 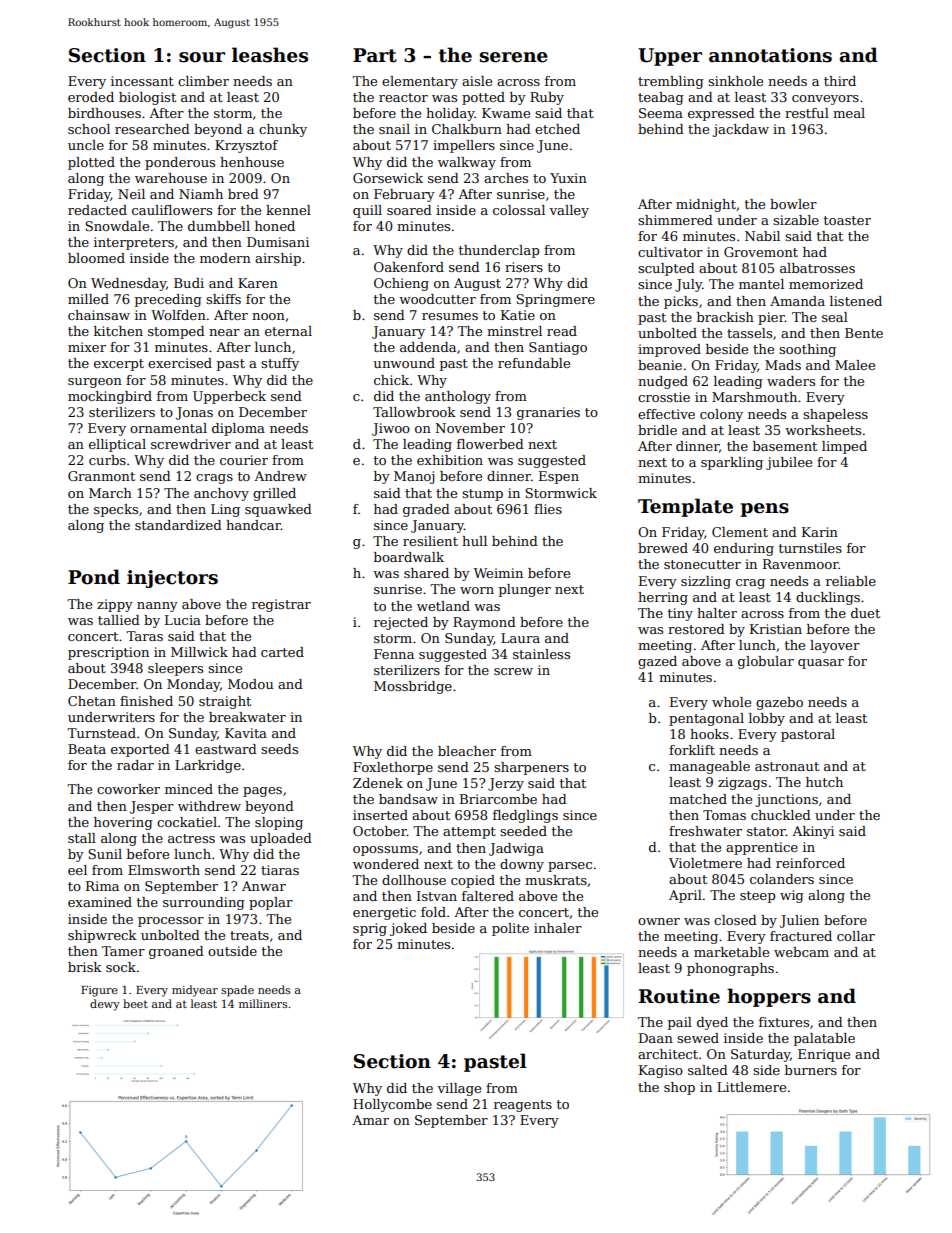 I want to click on exhibition, so click(x=450, y=460).
